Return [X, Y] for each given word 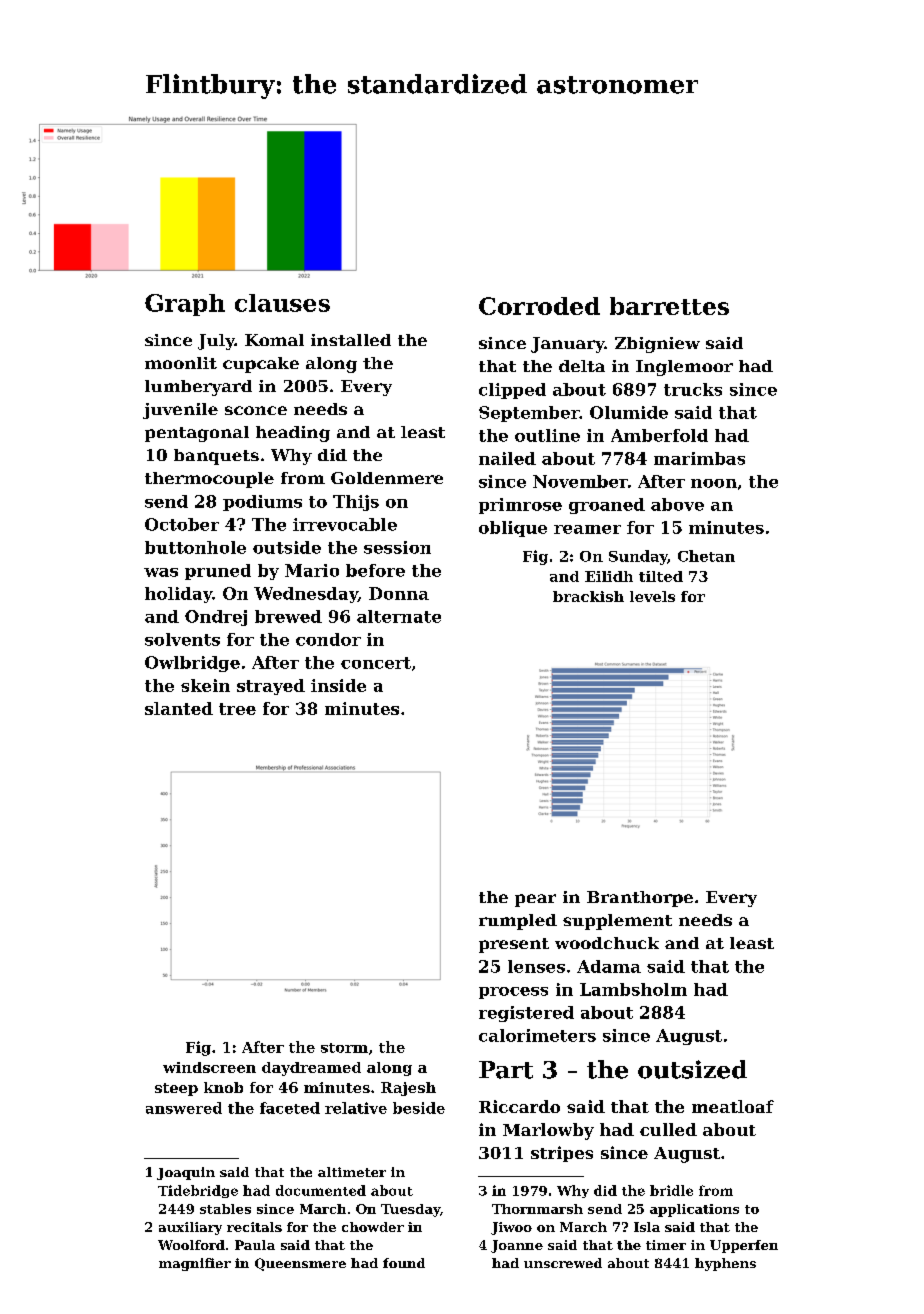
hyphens [725, 1264]
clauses [282, 303]
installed [351, 340]
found [404, 1263]
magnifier [195, 1264]
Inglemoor [684, 368]
